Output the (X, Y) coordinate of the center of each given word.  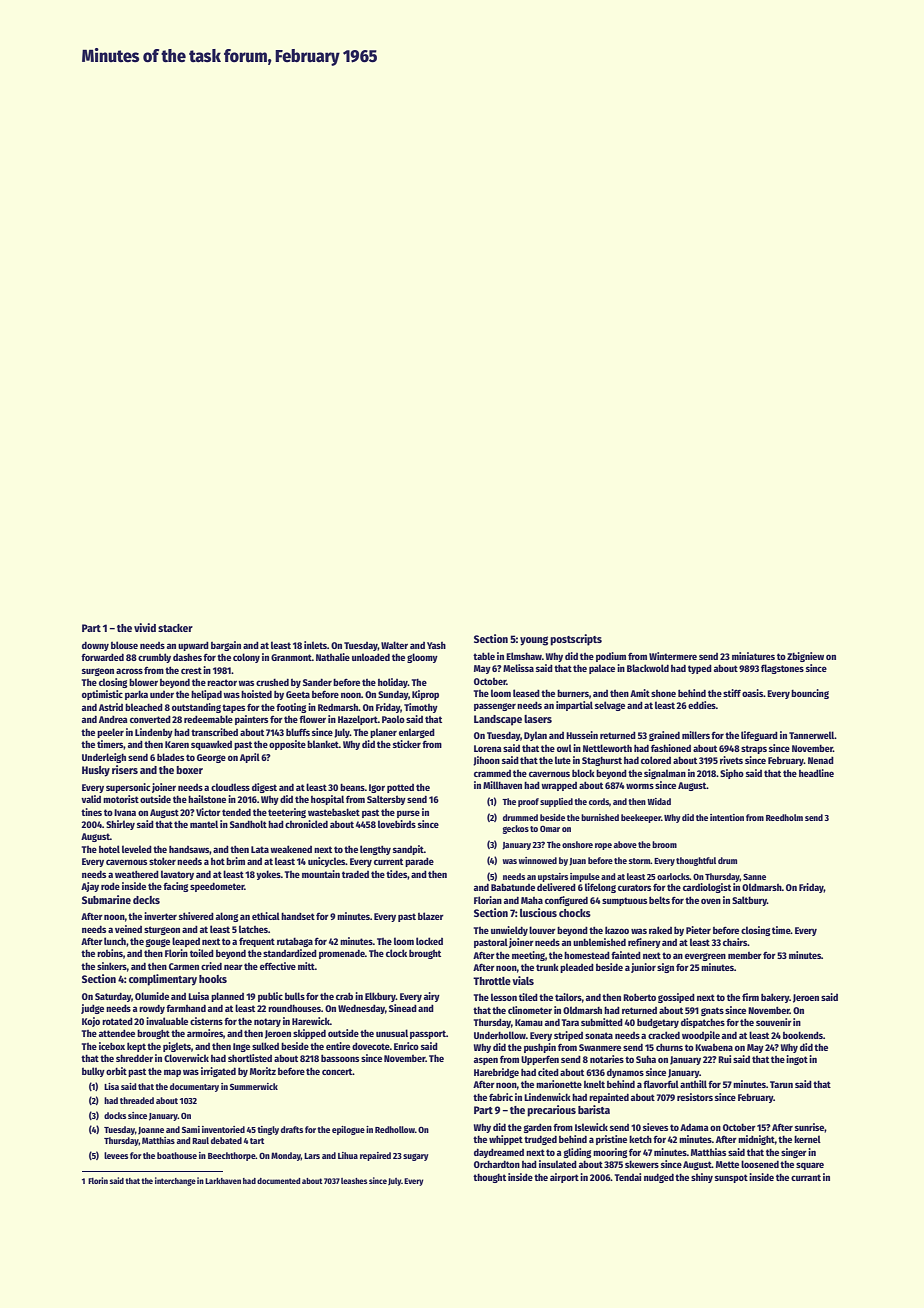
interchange (175, 1181)
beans (352, 787)
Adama (694, 1127)
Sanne (754, 876)
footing (291, 708)
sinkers (112, 966)
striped (568, 1036)
